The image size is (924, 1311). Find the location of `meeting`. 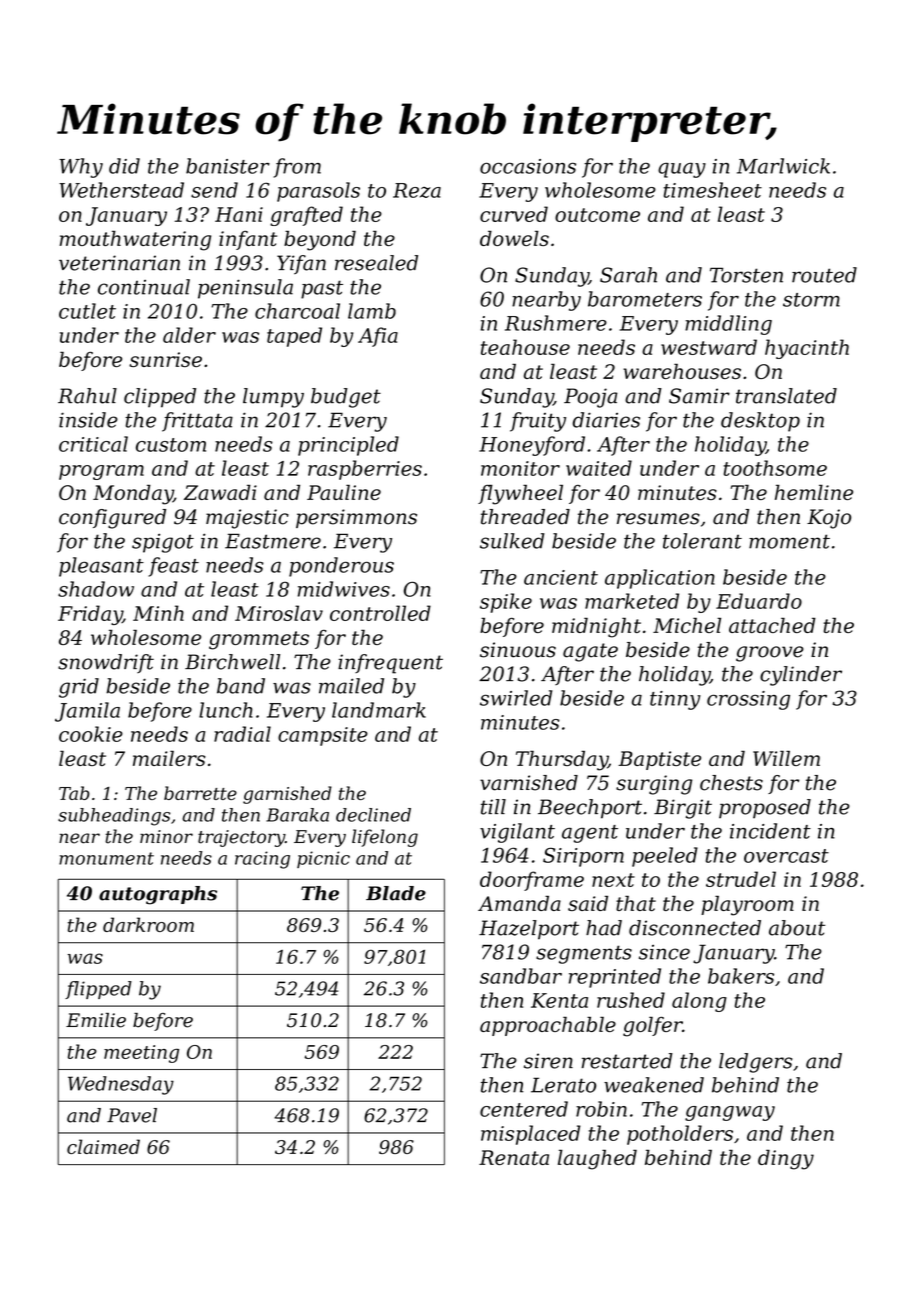

meeting is located at coordinates (141, 1054).
